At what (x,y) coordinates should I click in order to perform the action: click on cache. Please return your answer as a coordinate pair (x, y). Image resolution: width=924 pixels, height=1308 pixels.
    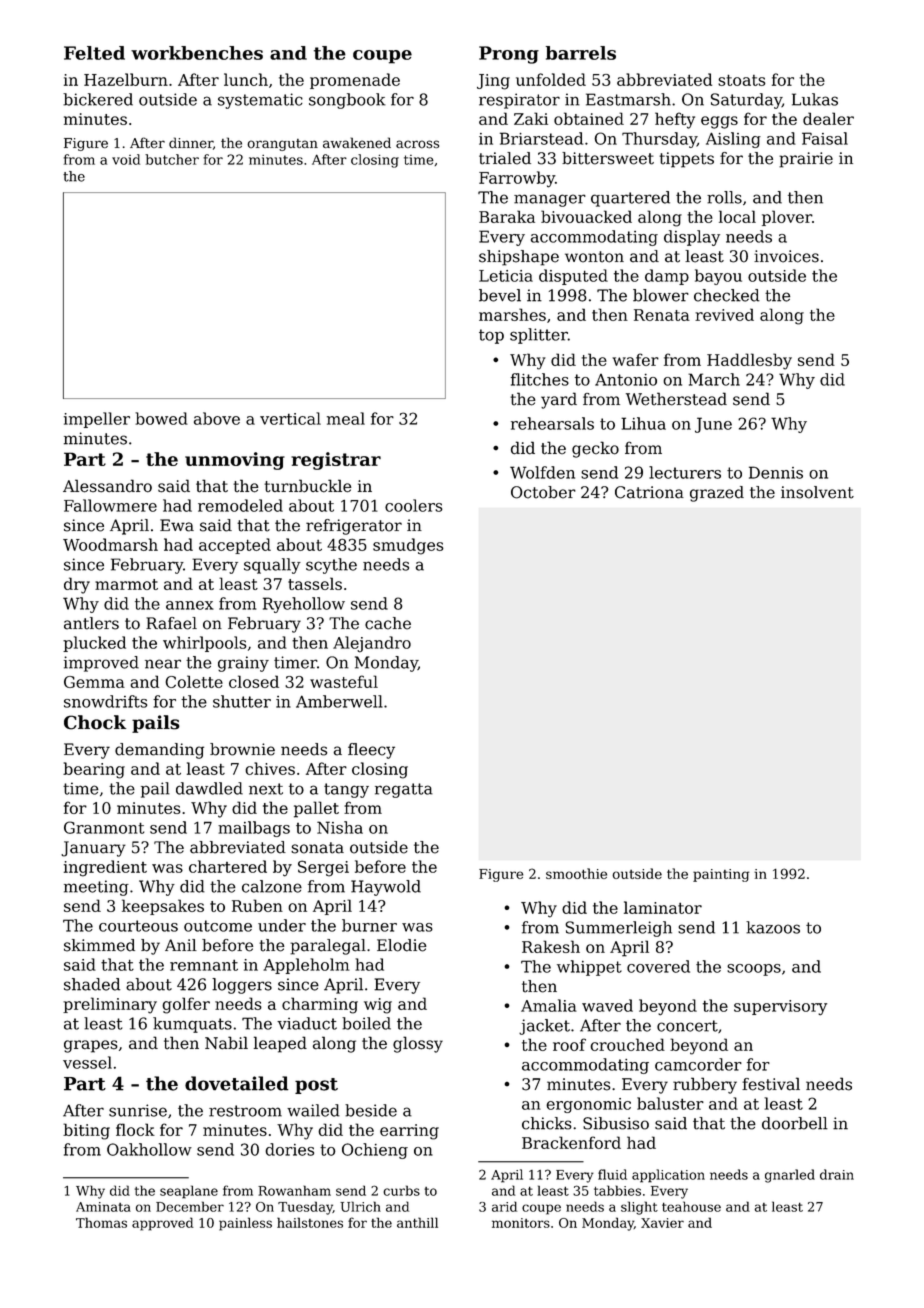
    Looking at the image, I should click on (388, 623).
